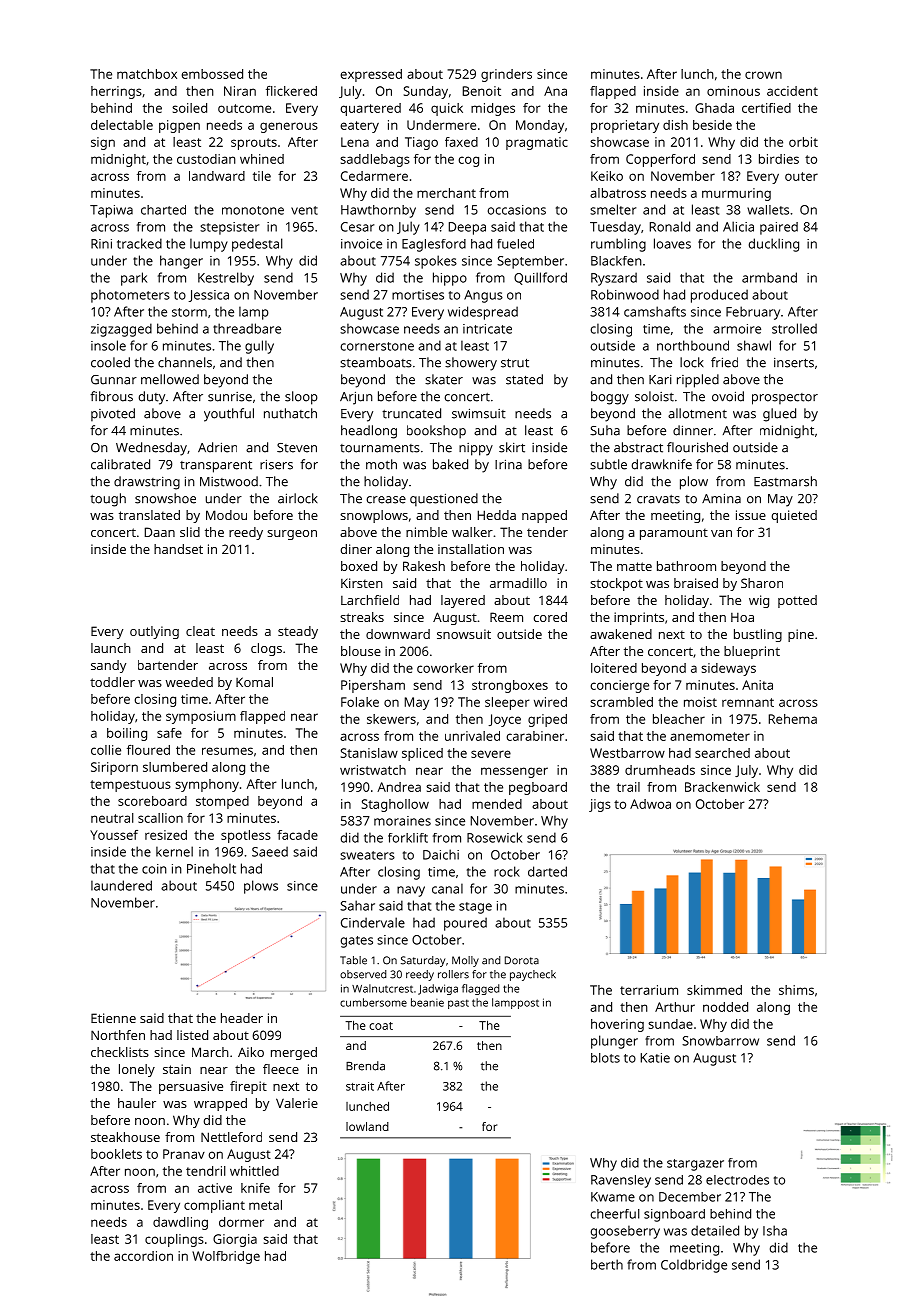 This screenshot has height=1316, width=908. I want to click on grinders, so click(506, 75).
